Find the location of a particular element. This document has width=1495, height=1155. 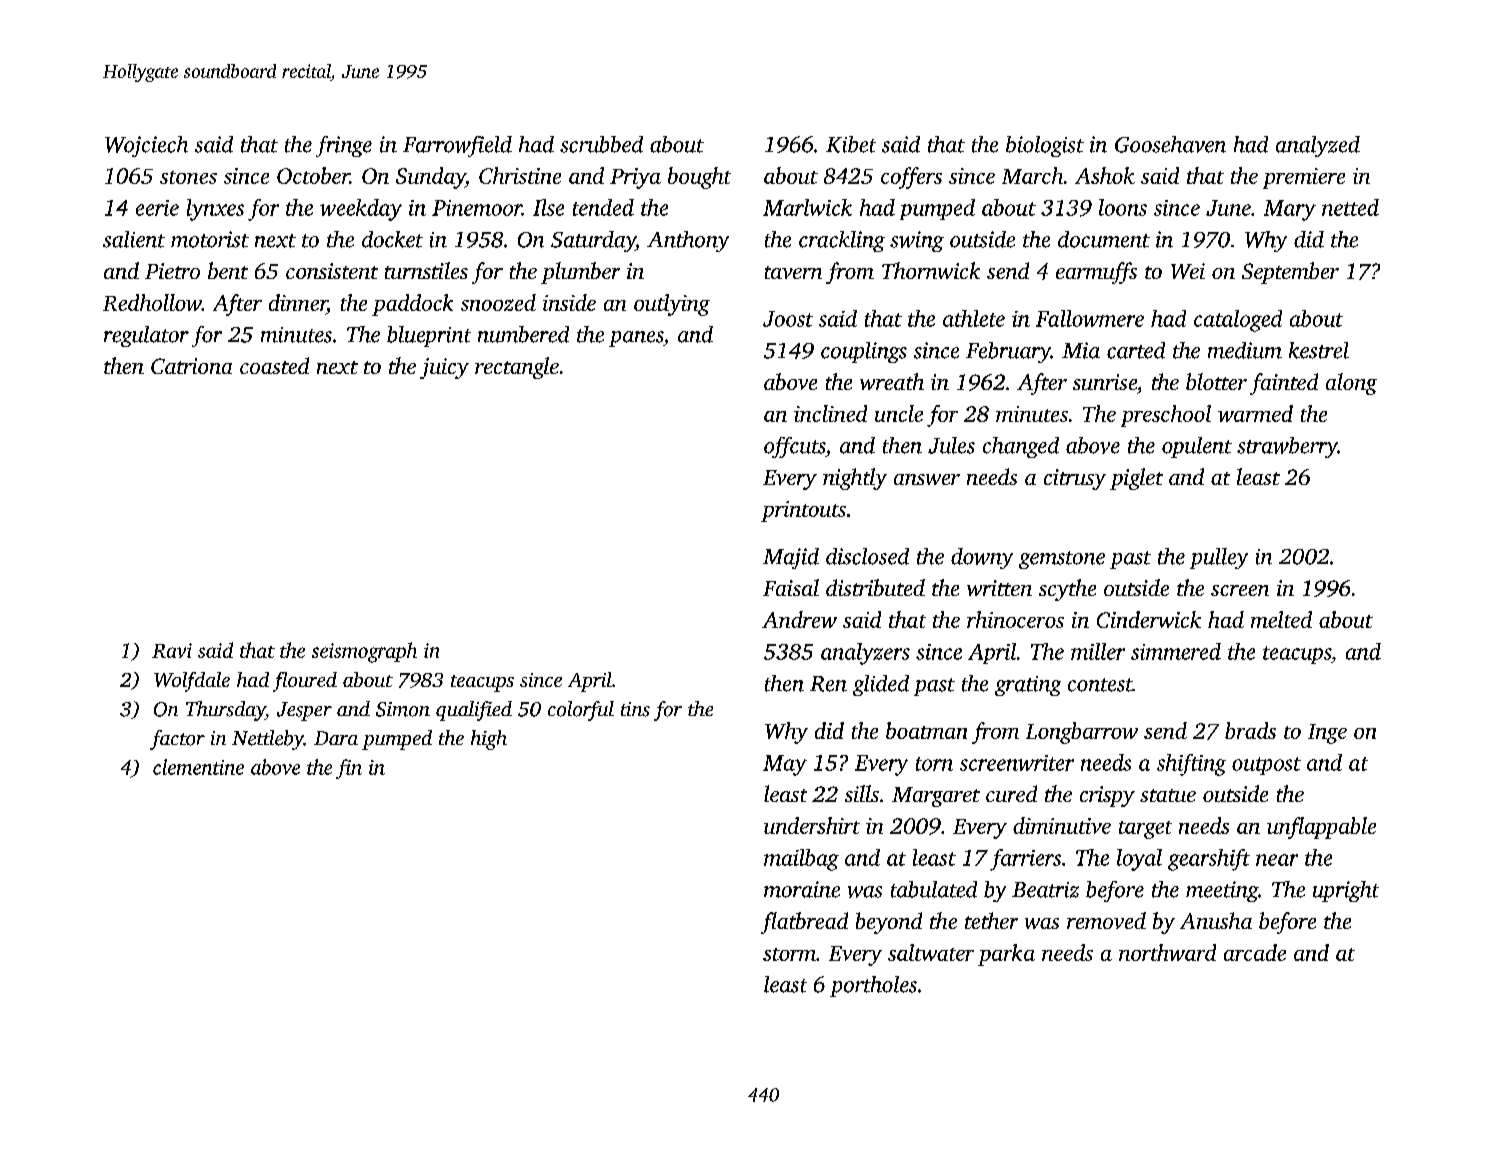

Nettleby is located at coordinates (268, 740).
